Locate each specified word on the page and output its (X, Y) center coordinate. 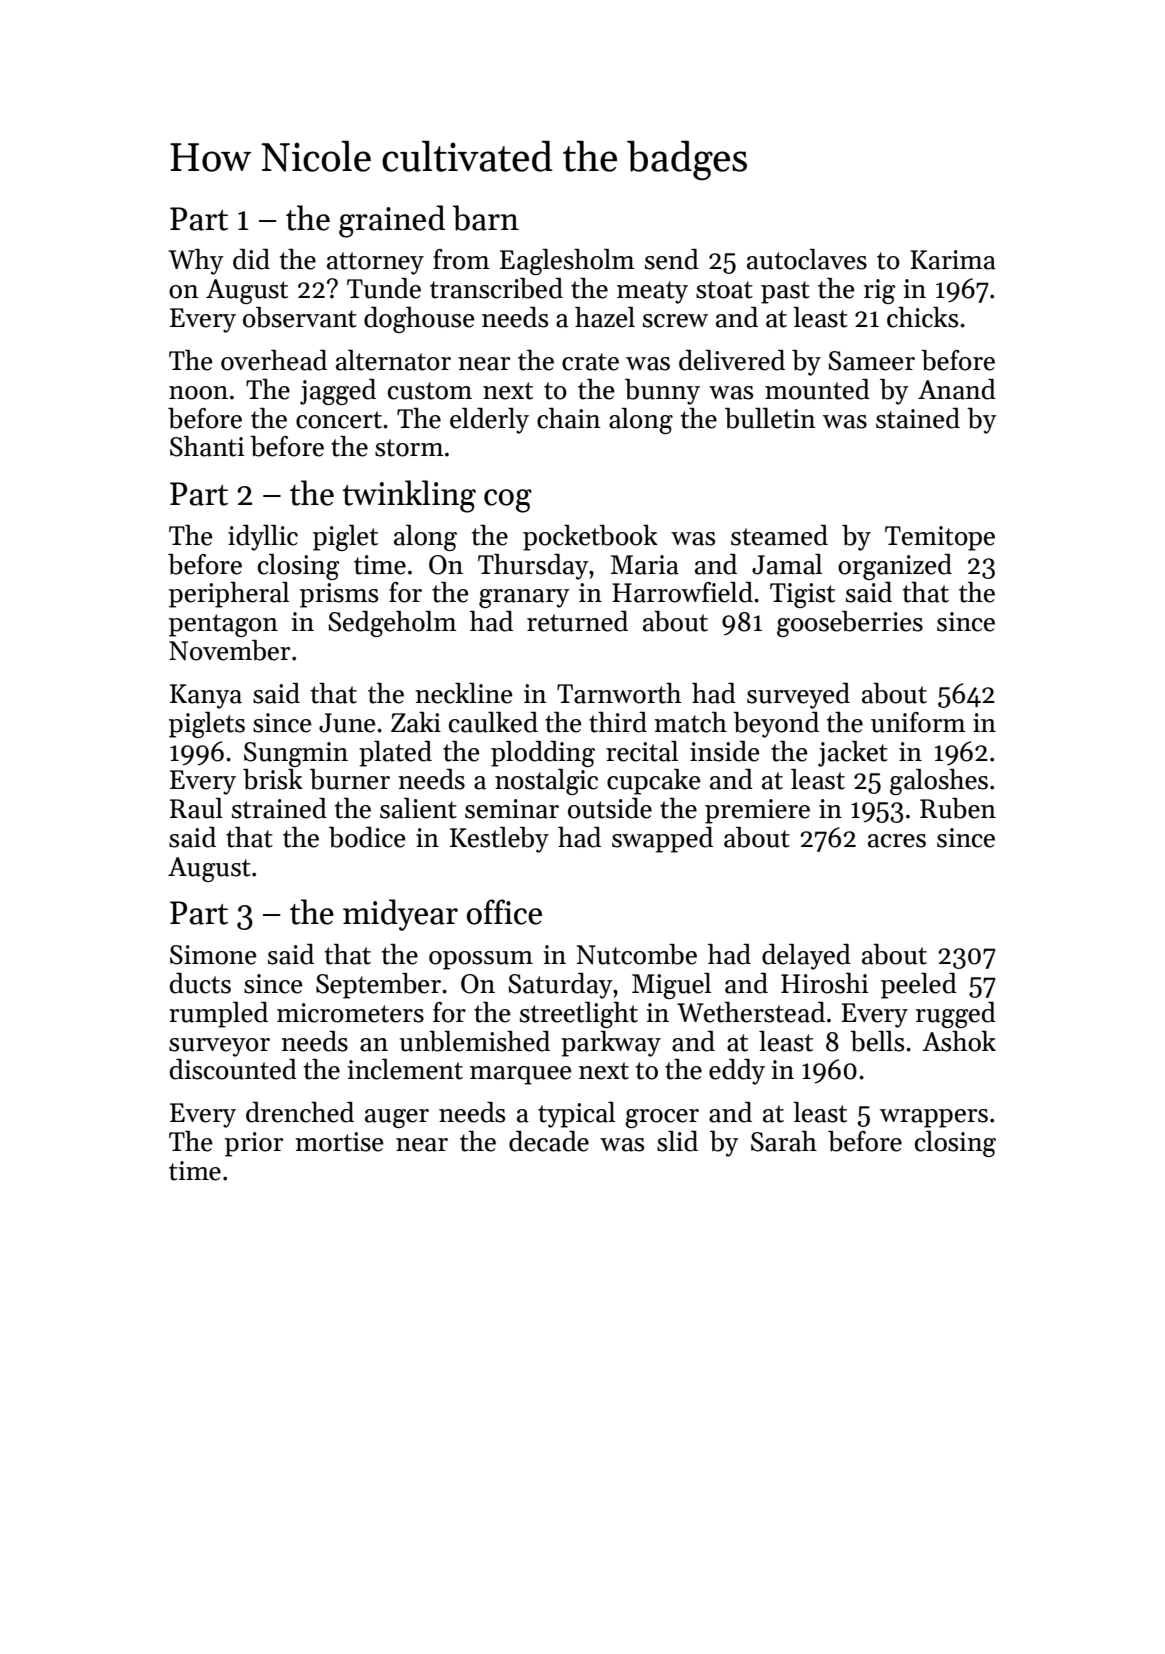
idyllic (263, 538)
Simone (213, 955)
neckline (464, 693)
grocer (662, 1118)
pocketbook (590, 538)
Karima (953, 260)
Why (196, 262)
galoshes (939, 782)
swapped (662, 840)
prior (254, 1144)
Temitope (940, 538)
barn (486, 218)
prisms (339, 595)
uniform (918, 722)
